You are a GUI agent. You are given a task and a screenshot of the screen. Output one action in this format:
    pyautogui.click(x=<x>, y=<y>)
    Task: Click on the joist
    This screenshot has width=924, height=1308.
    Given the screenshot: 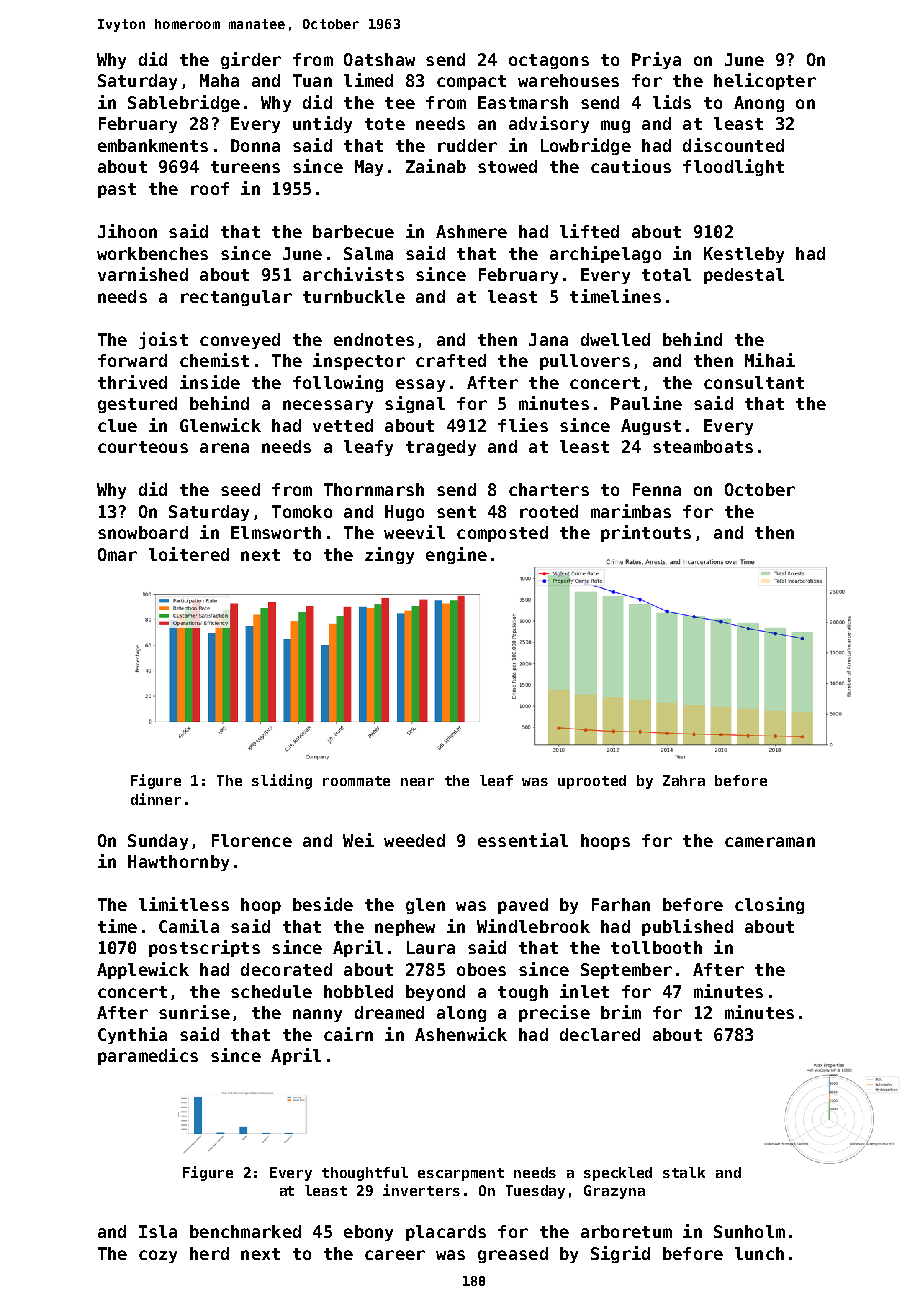 What is the action you would take?
    pyautogui.click(x=163, y=340)
